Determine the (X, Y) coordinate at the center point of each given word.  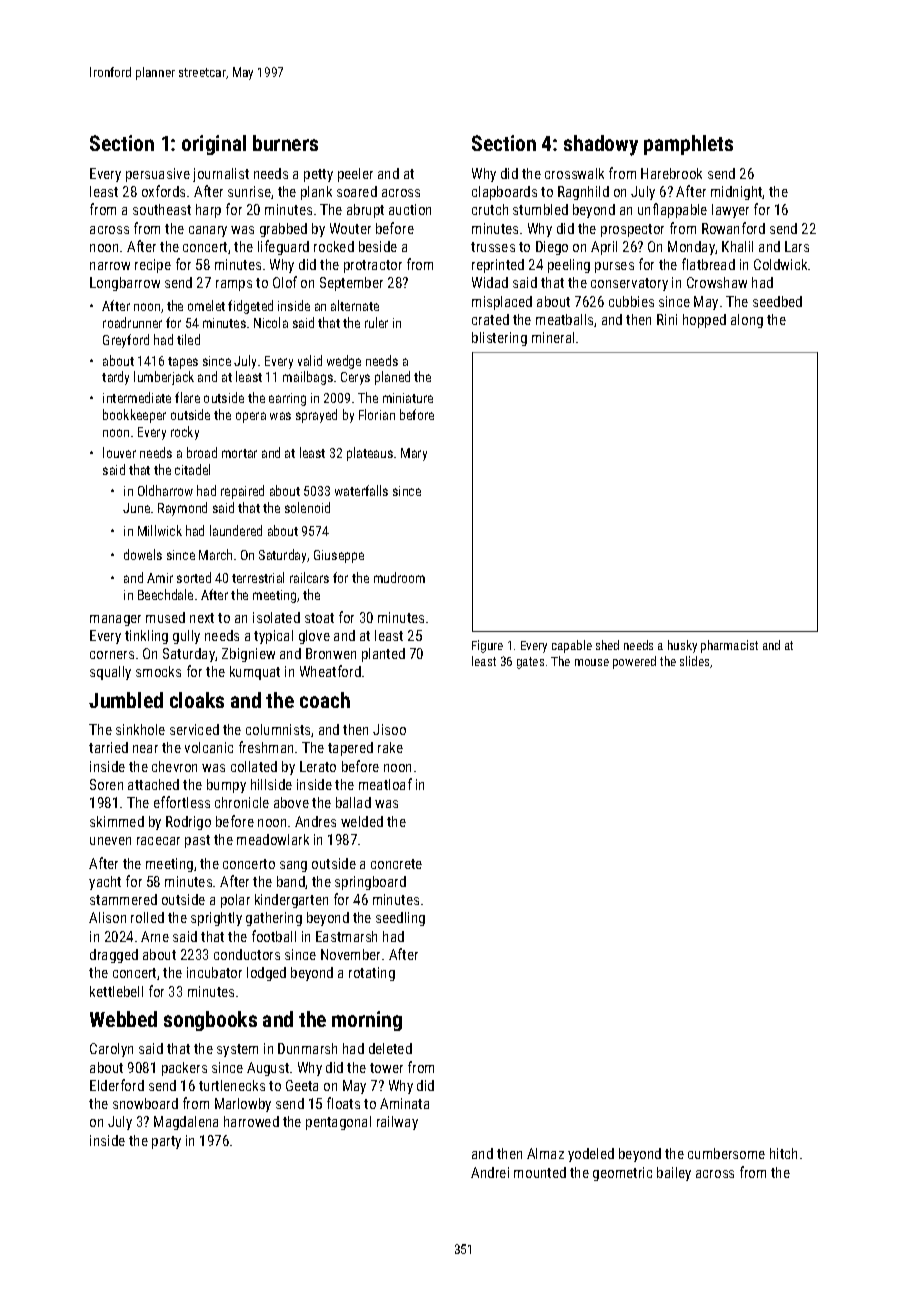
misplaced (502, 303)
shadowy (601, 145)
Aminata (404, 1103)
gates (530, 663)
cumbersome (726, 1153)
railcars (309, 577)
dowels (143, 554)
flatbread (708, 264)
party (166, 1142)
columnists (278, 729)
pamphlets (688, 145)
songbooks (210, 1021)
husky (682, 646)
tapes (183, 363)
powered (634, 662)
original (214, 145)
